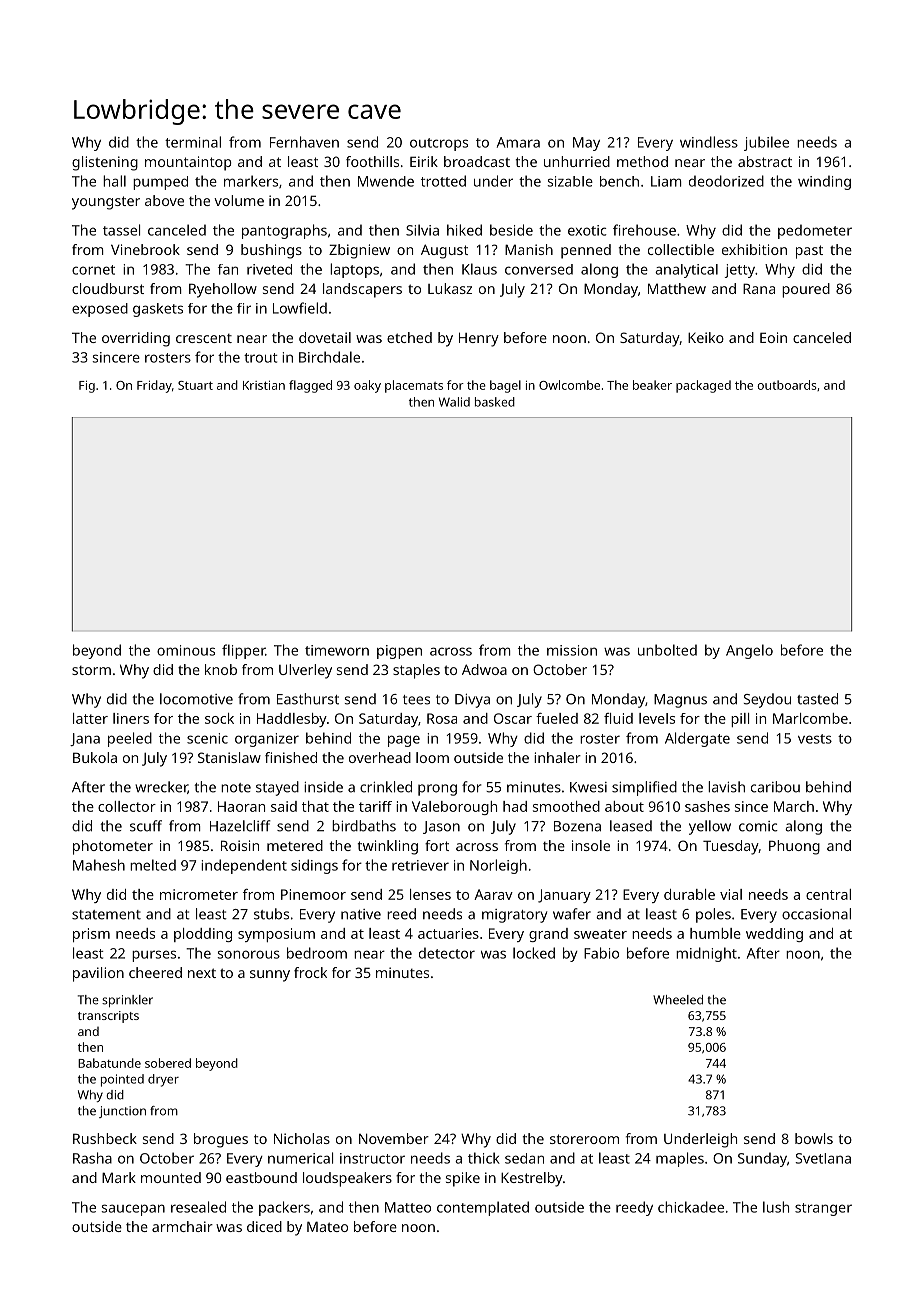 The image size is (924, 1308). I want to click on basked, so click(495, 402).
